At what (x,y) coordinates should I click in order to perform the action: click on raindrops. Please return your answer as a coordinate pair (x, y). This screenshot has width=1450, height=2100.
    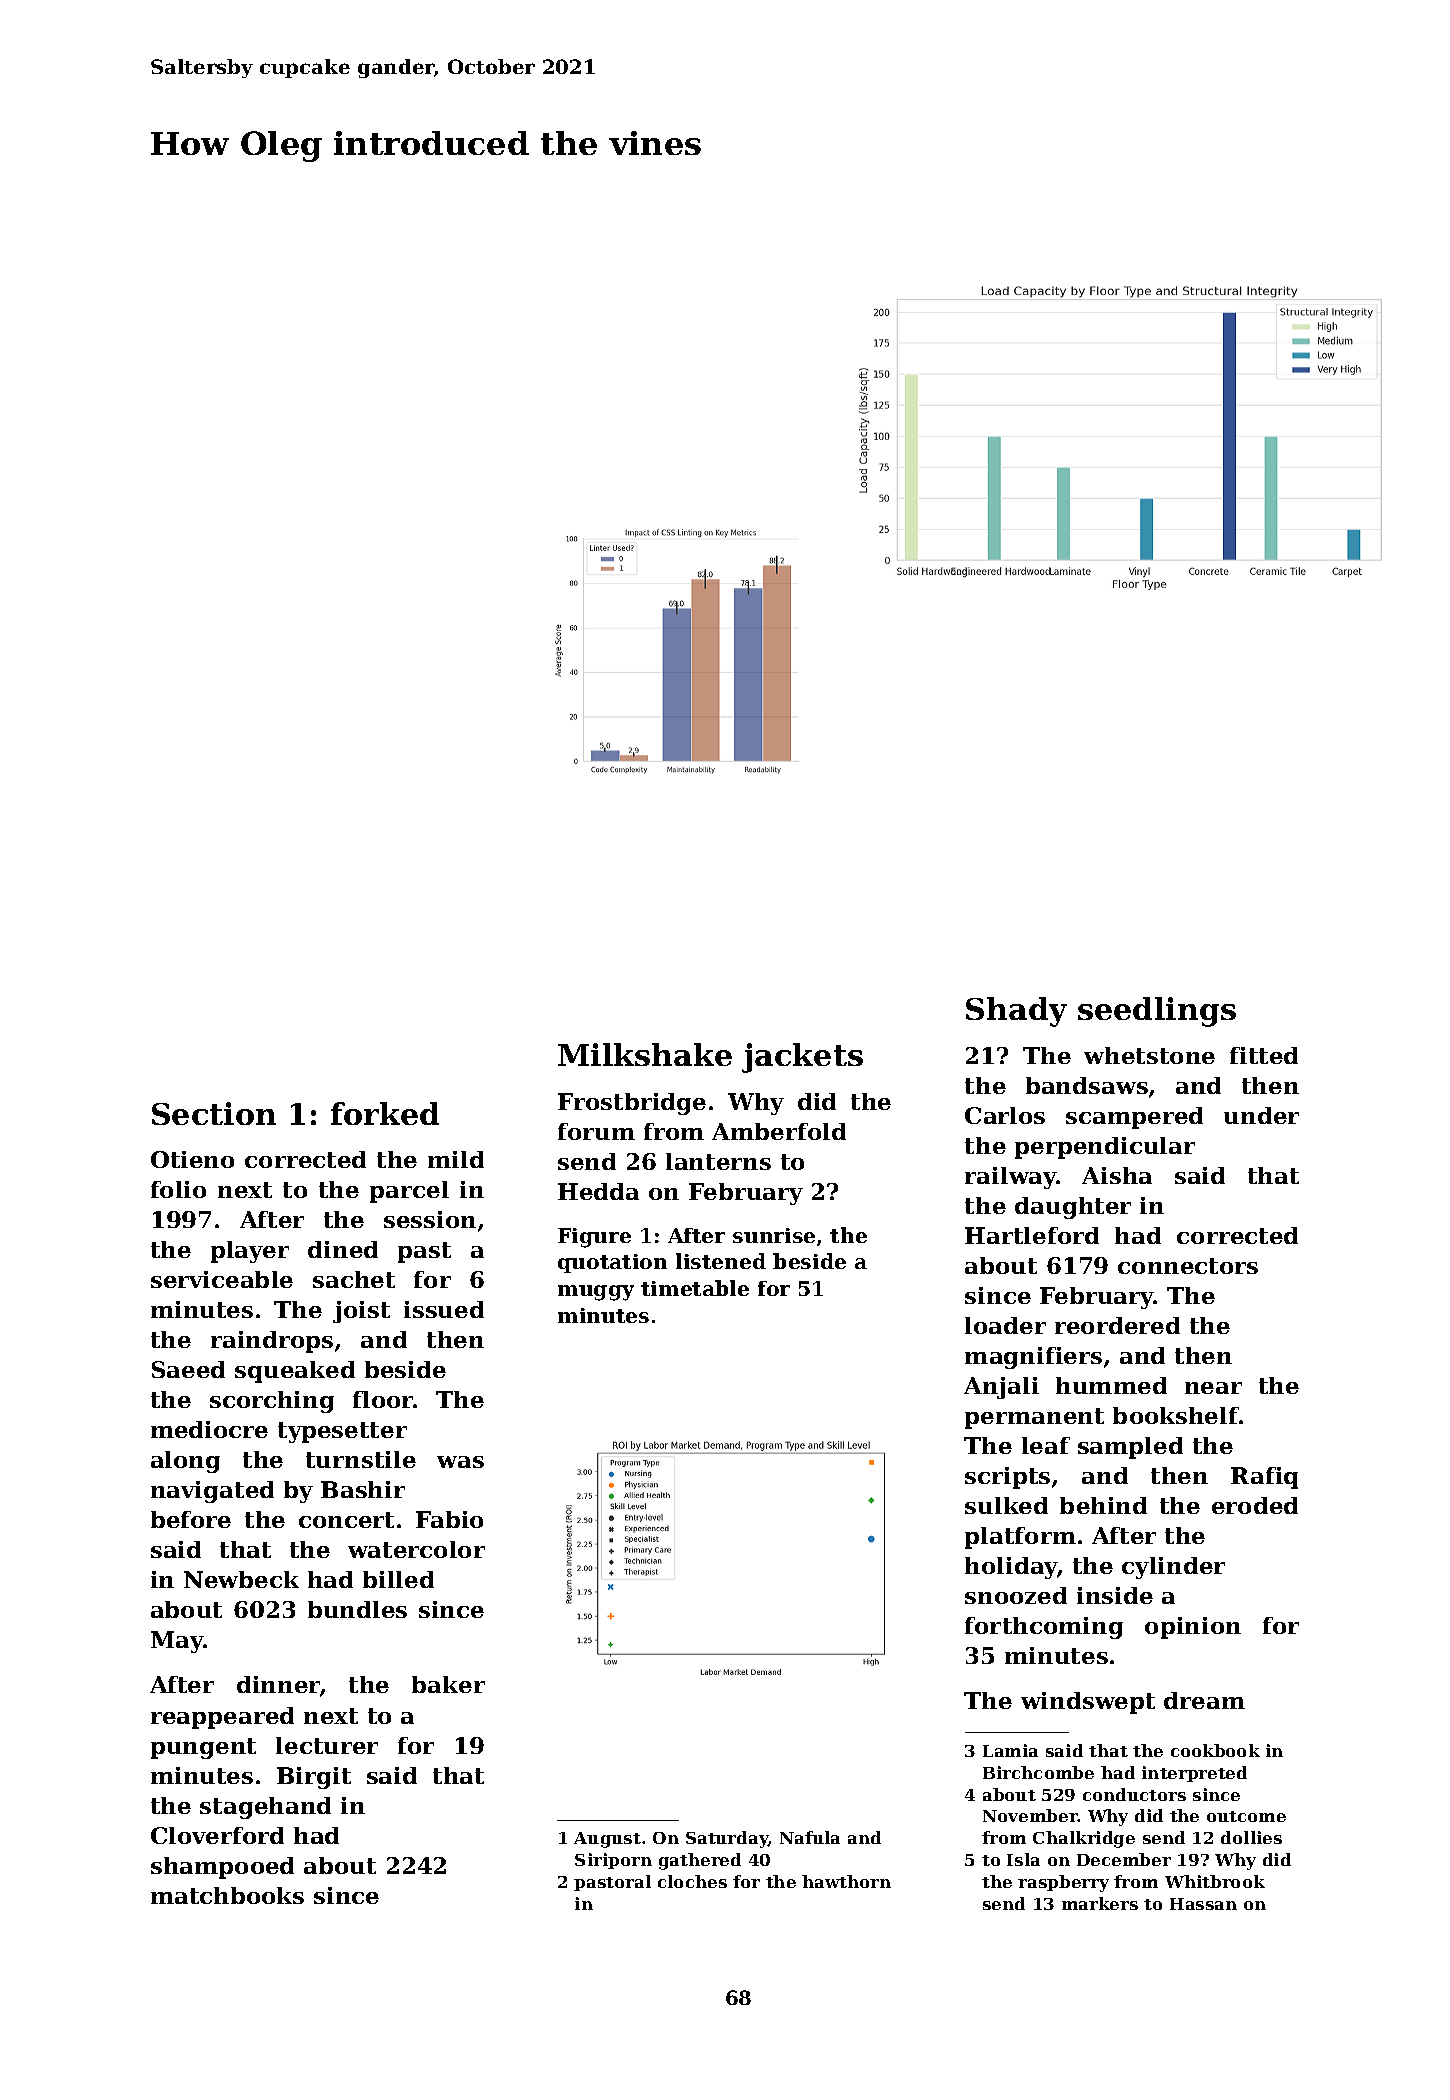
    Looking at the image, I should click on (272, 1342).
